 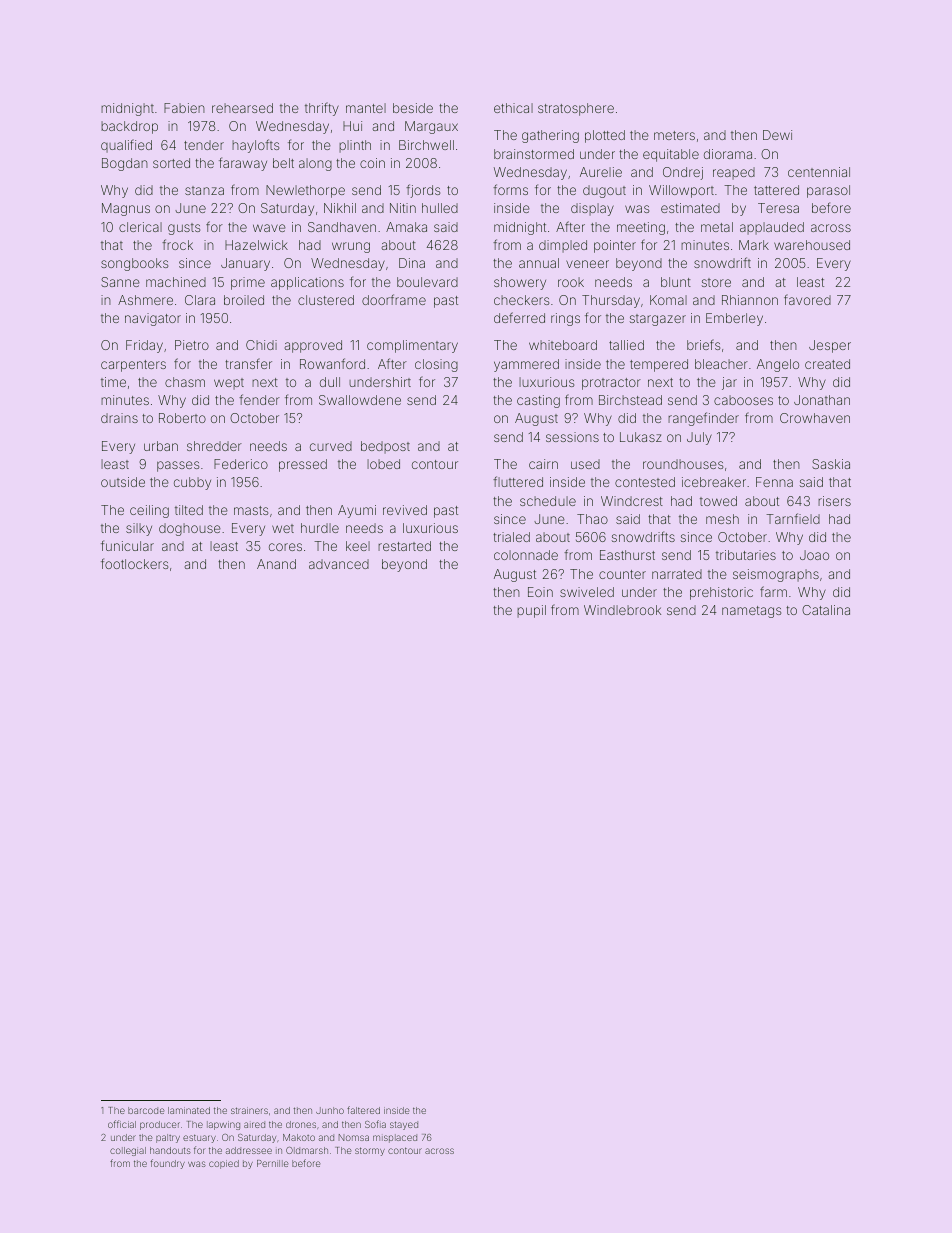 I want to click on Anand, so click(x=276, y=564).
